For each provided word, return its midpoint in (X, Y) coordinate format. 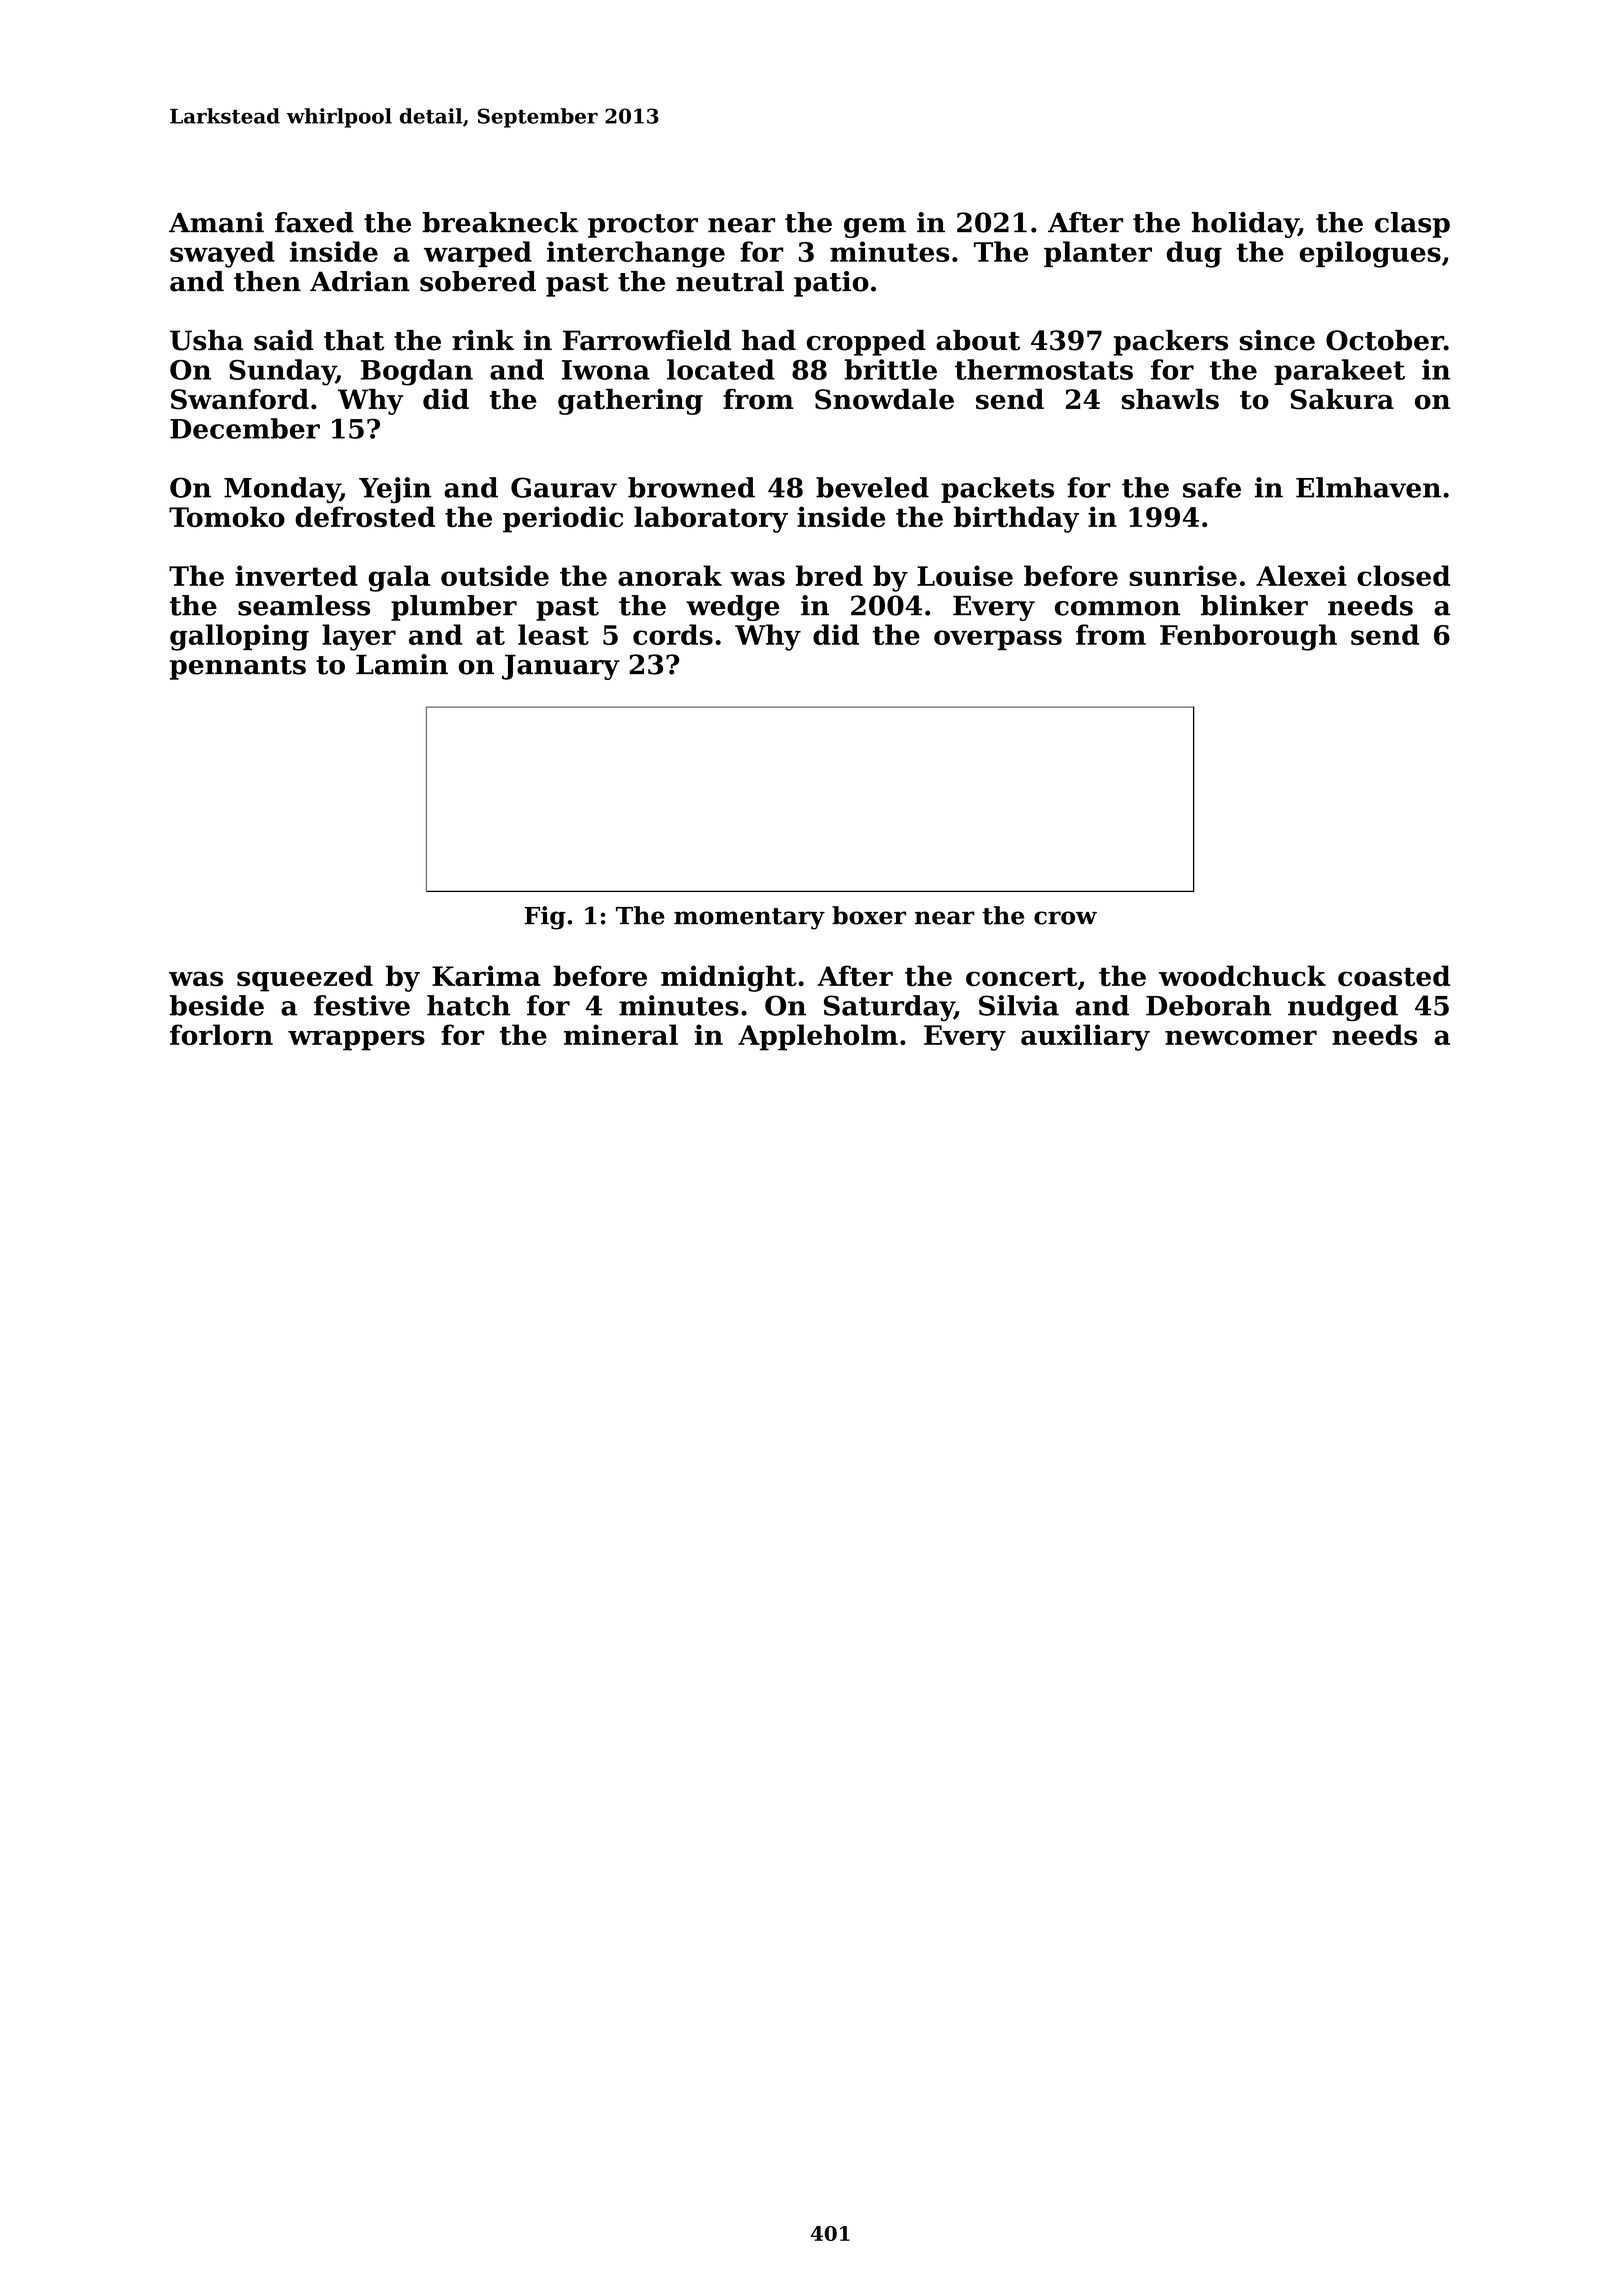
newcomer (1241, 1037)
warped (478, 254)
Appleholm (818, 1037)
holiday (1244, 225)
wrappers (356, 1040)
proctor (643, 226)
